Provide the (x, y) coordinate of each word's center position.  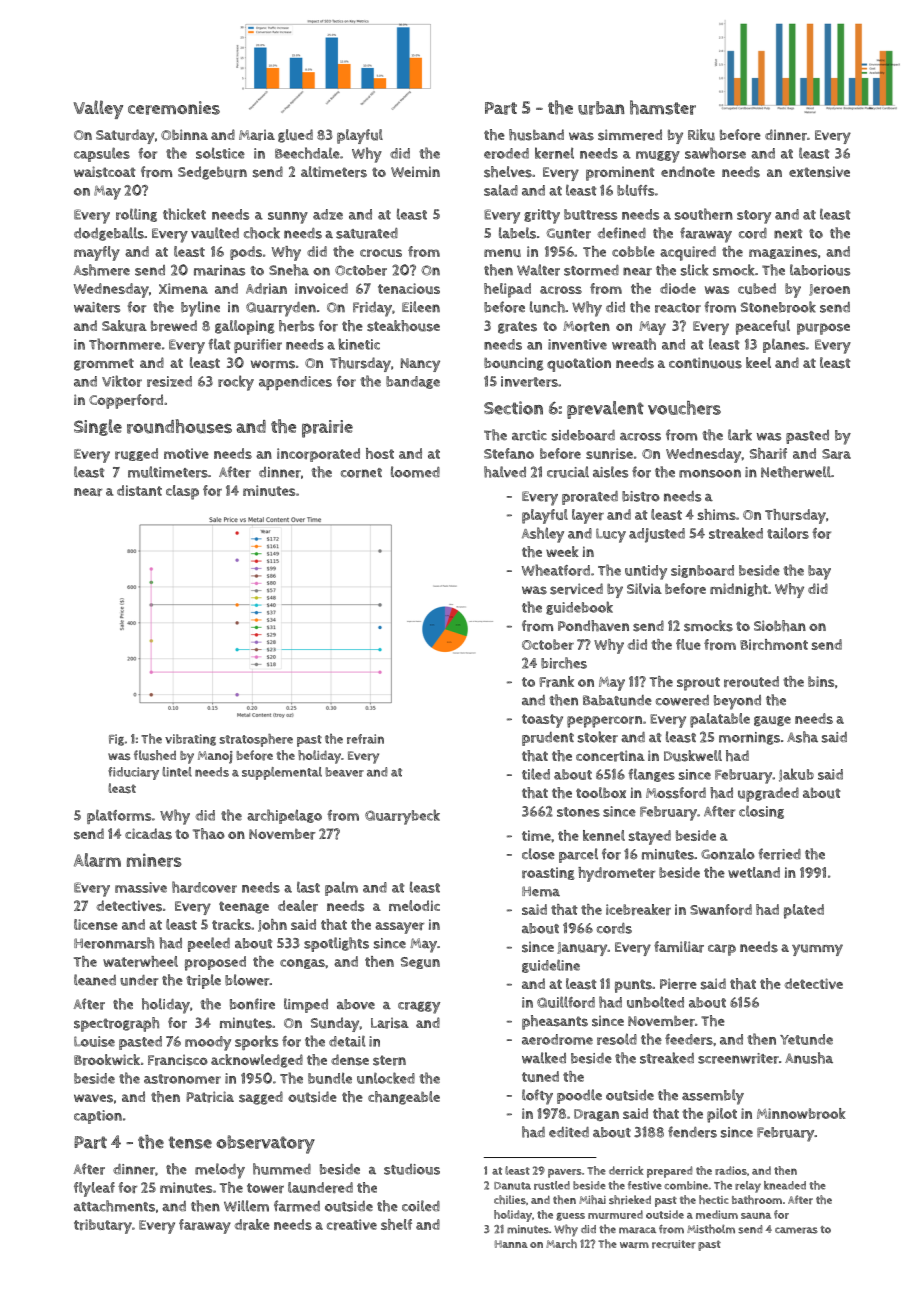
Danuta (512, 1186)
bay (819, 572)
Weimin (415, 171)
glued (295, 136)
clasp (182, 492)
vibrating (190, 740)
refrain (365, 739)
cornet (361, 473)
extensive (819, 172)
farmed (297, 1206)
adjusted (657, 535)
